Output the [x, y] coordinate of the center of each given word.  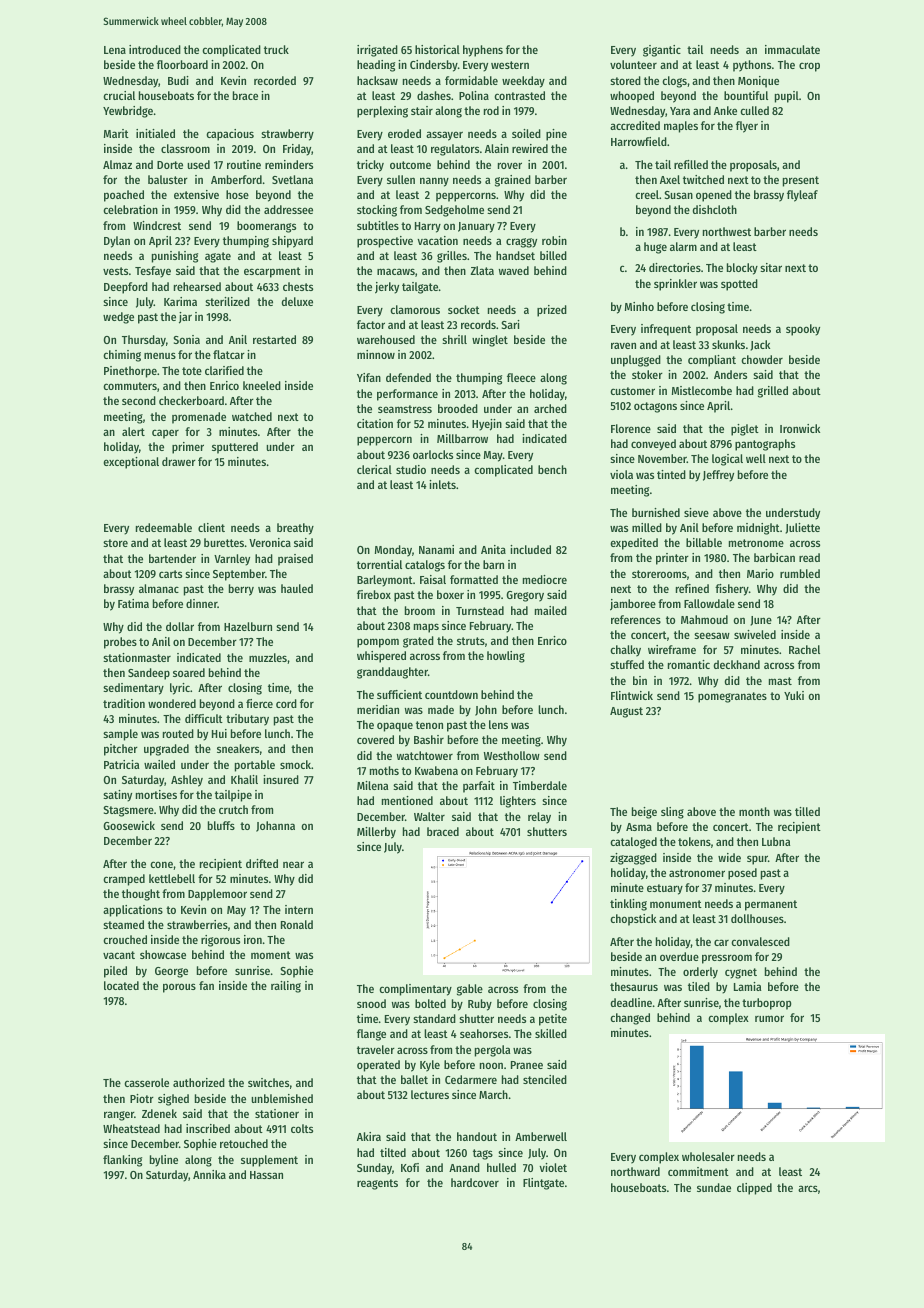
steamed [123, 924]
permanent [771, 905]
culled [754, 110]
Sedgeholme [454, 211]
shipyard [292, 242]
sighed [173, 1100]
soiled [526, 133]
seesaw [712, 635]
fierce [259, 703]
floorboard [182, 64]
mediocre [545, 579]
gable [470, 990]
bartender [172, 558]
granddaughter [392, 673]
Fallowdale [709, 603]
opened [714, 196]
